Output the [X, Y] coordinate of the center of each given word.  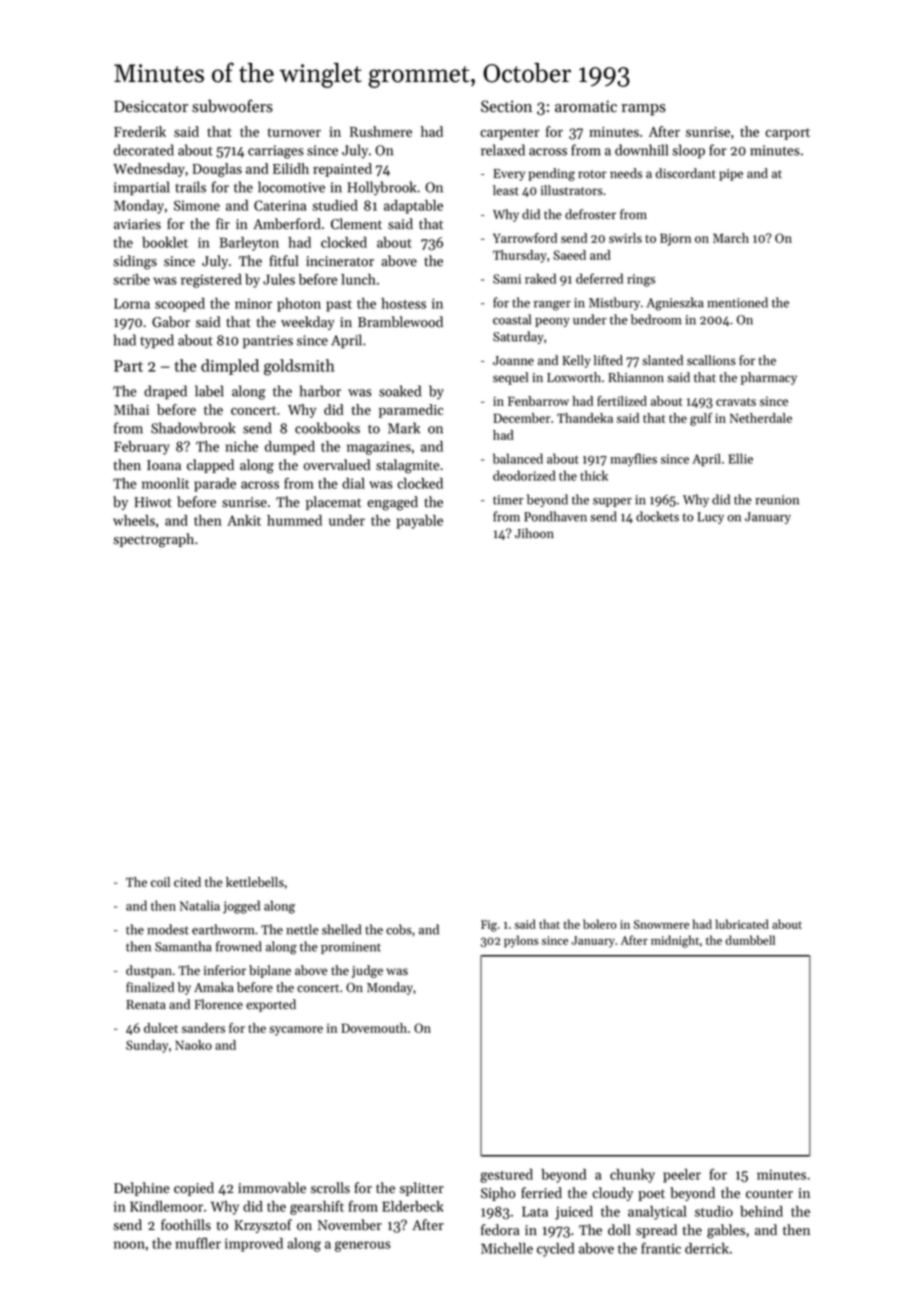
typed [157, 341]
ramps [643, 110]
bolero [600, 924]
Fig [489, 926]
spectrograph [153, 540]
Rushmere [381, 131]
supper [612, 502]
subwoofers [232, 106]
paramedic [411, 411]
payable [419, 522]
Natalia [200, 905]
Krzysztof [263, 1226]
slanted [662, 360]
